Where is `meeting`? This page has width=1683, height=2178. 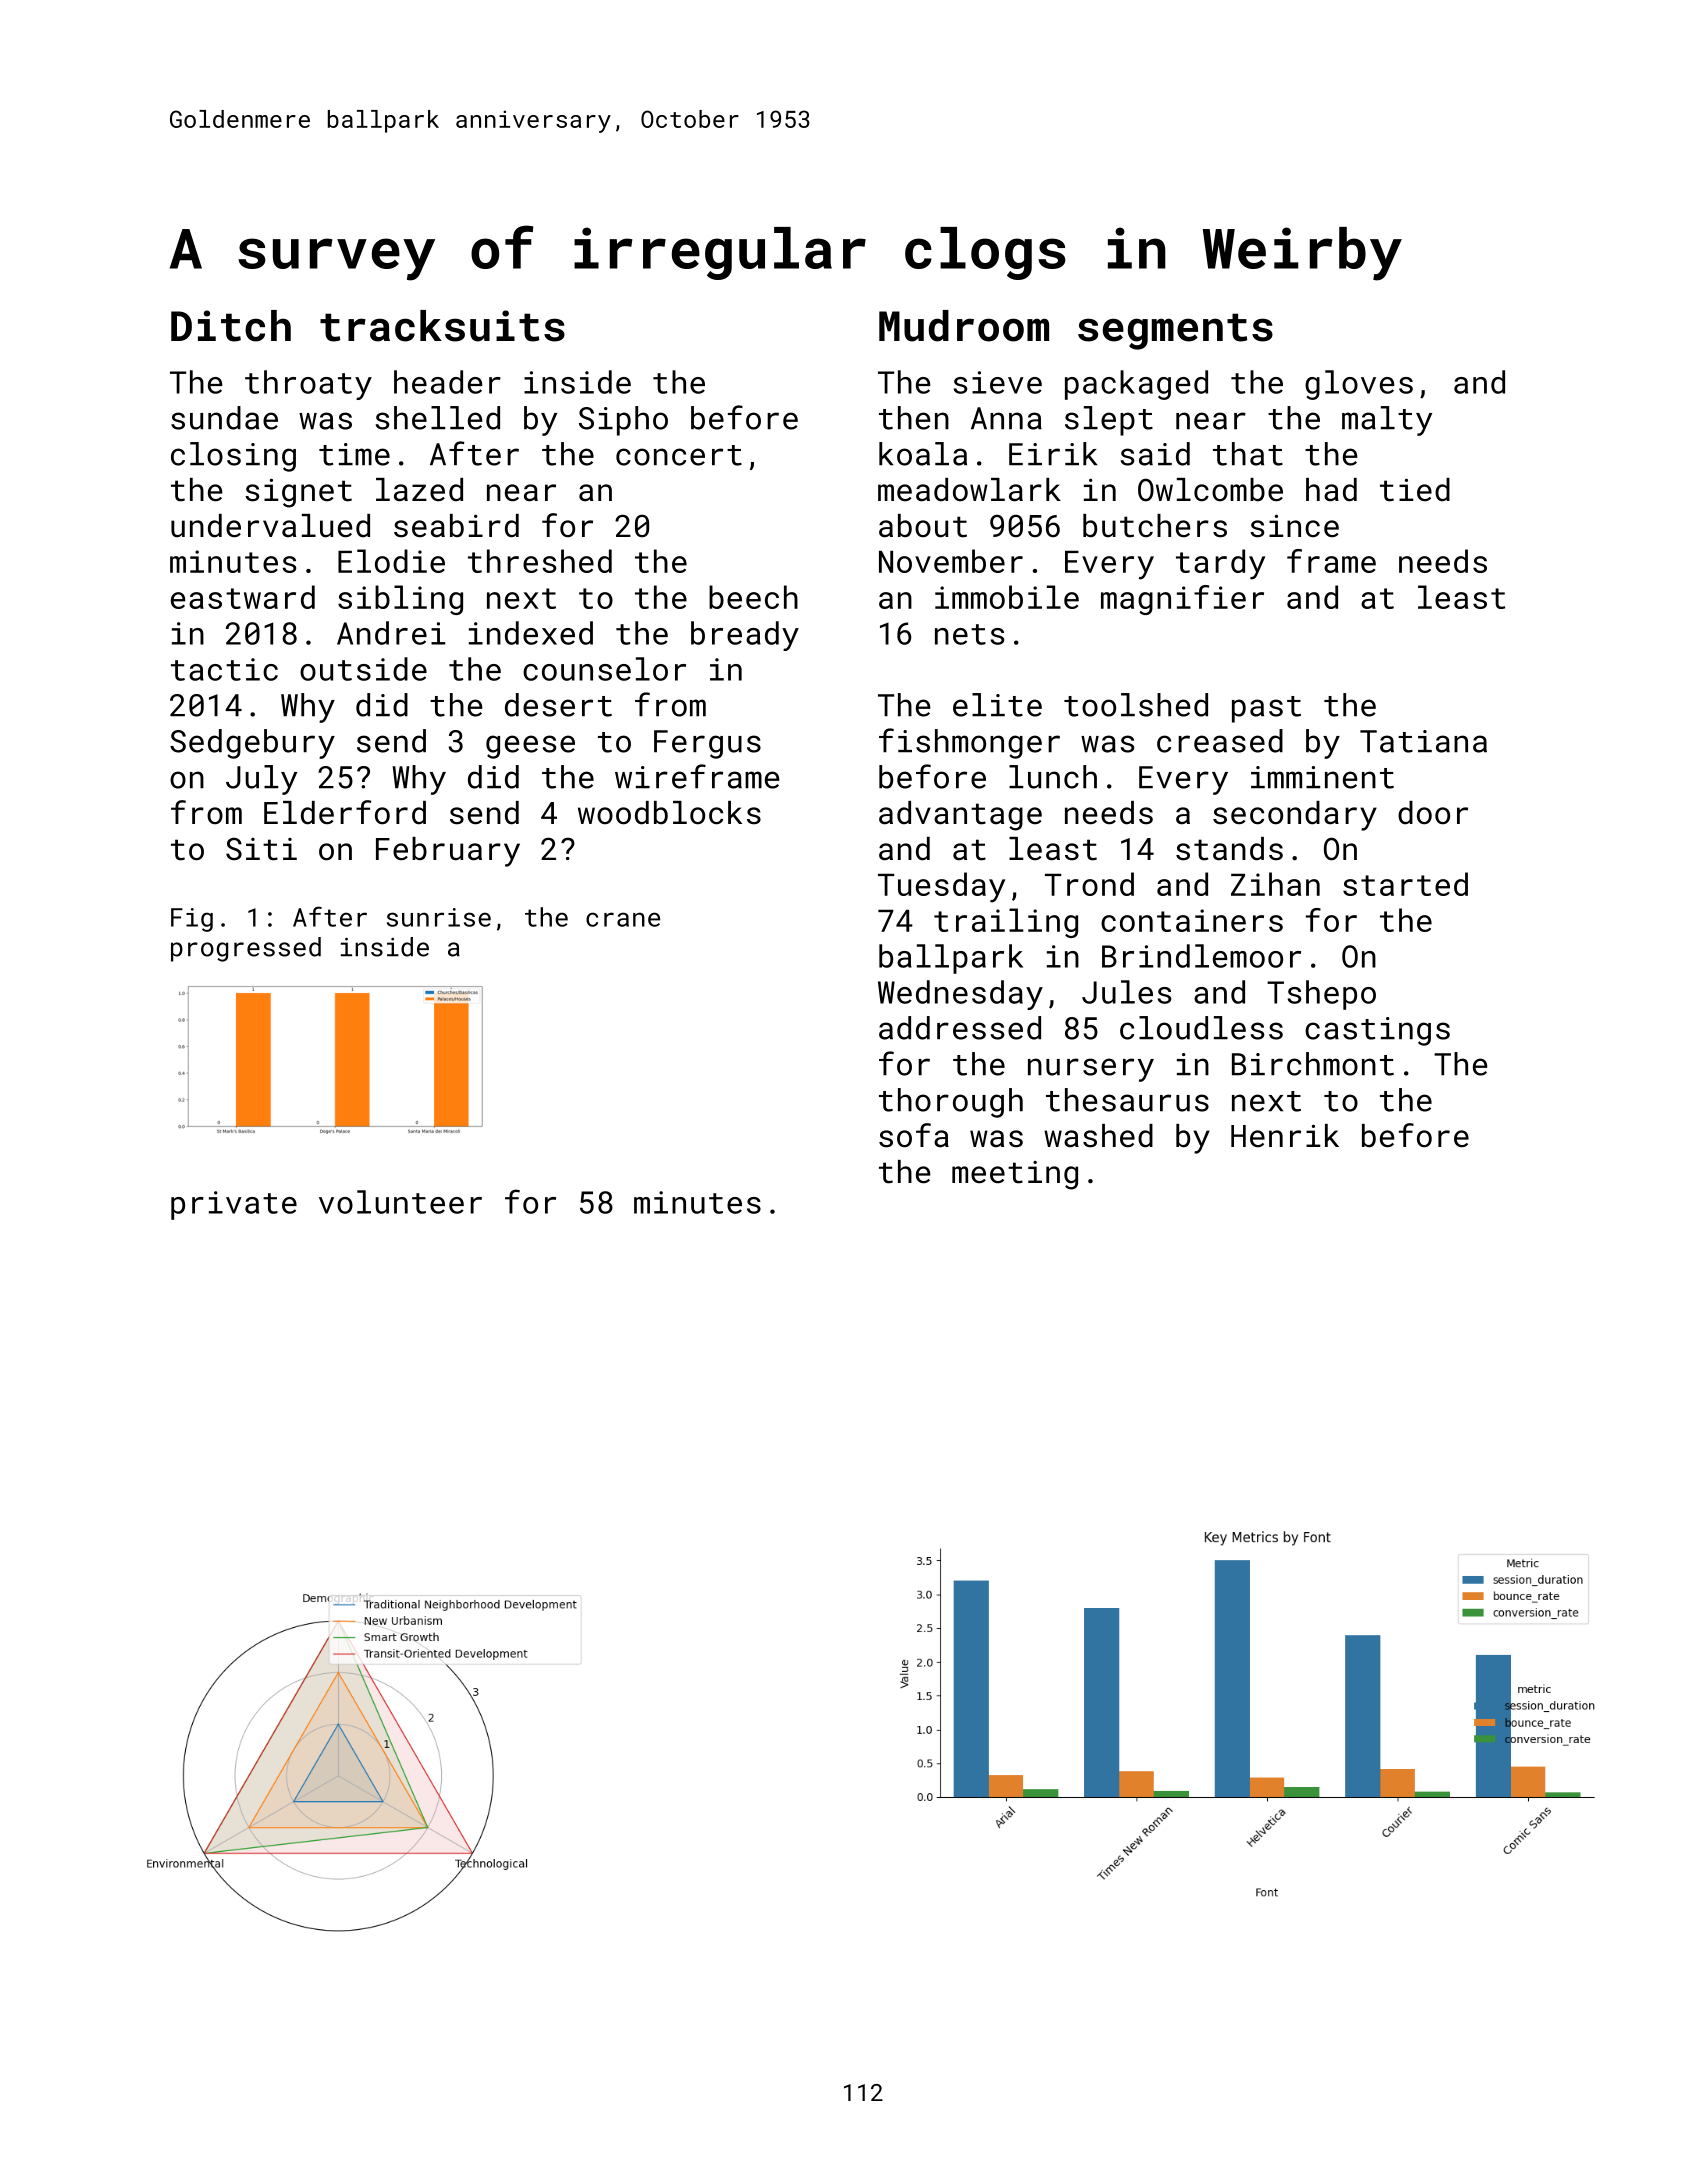
meeting is located at coordinates (1015, 1175).
